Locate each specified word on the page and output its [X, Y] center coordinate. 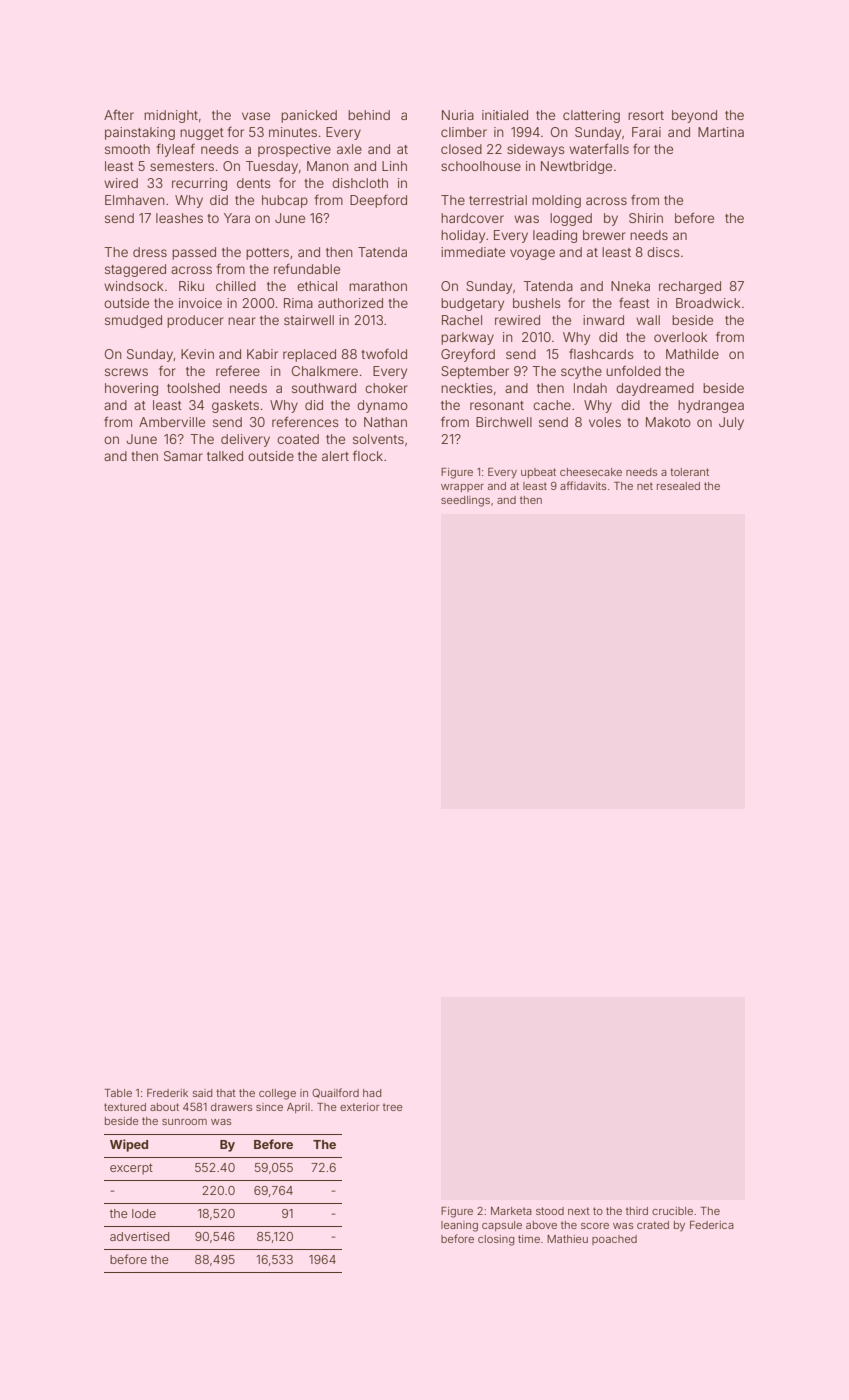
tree [393, 1107]
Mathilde [692, 354]
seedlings [465, 501]
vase [256, 116]
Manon [328, 166]
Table [118, 1093]
